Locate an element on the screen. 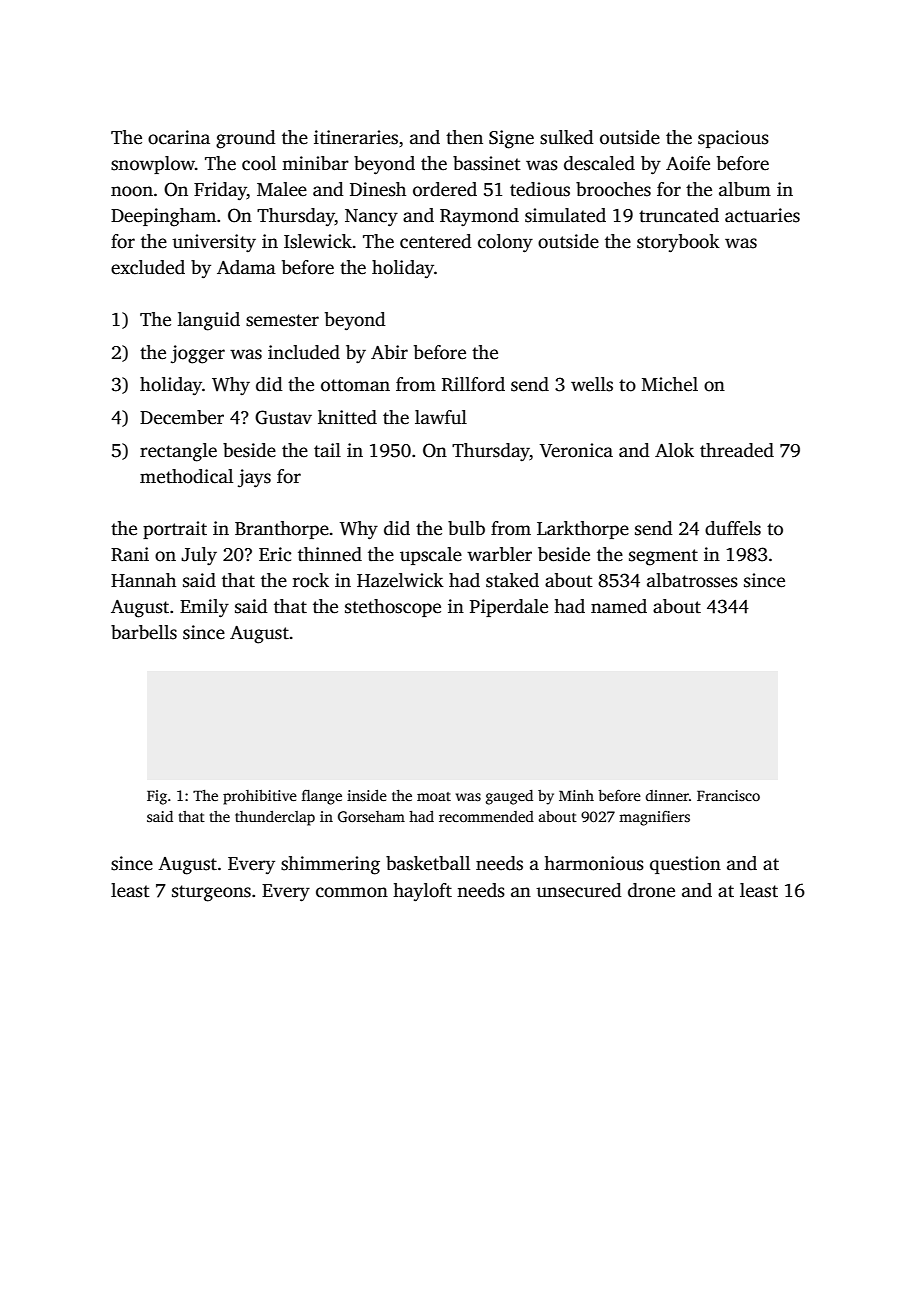  sturgeons is located at coordinates (211, 893).
